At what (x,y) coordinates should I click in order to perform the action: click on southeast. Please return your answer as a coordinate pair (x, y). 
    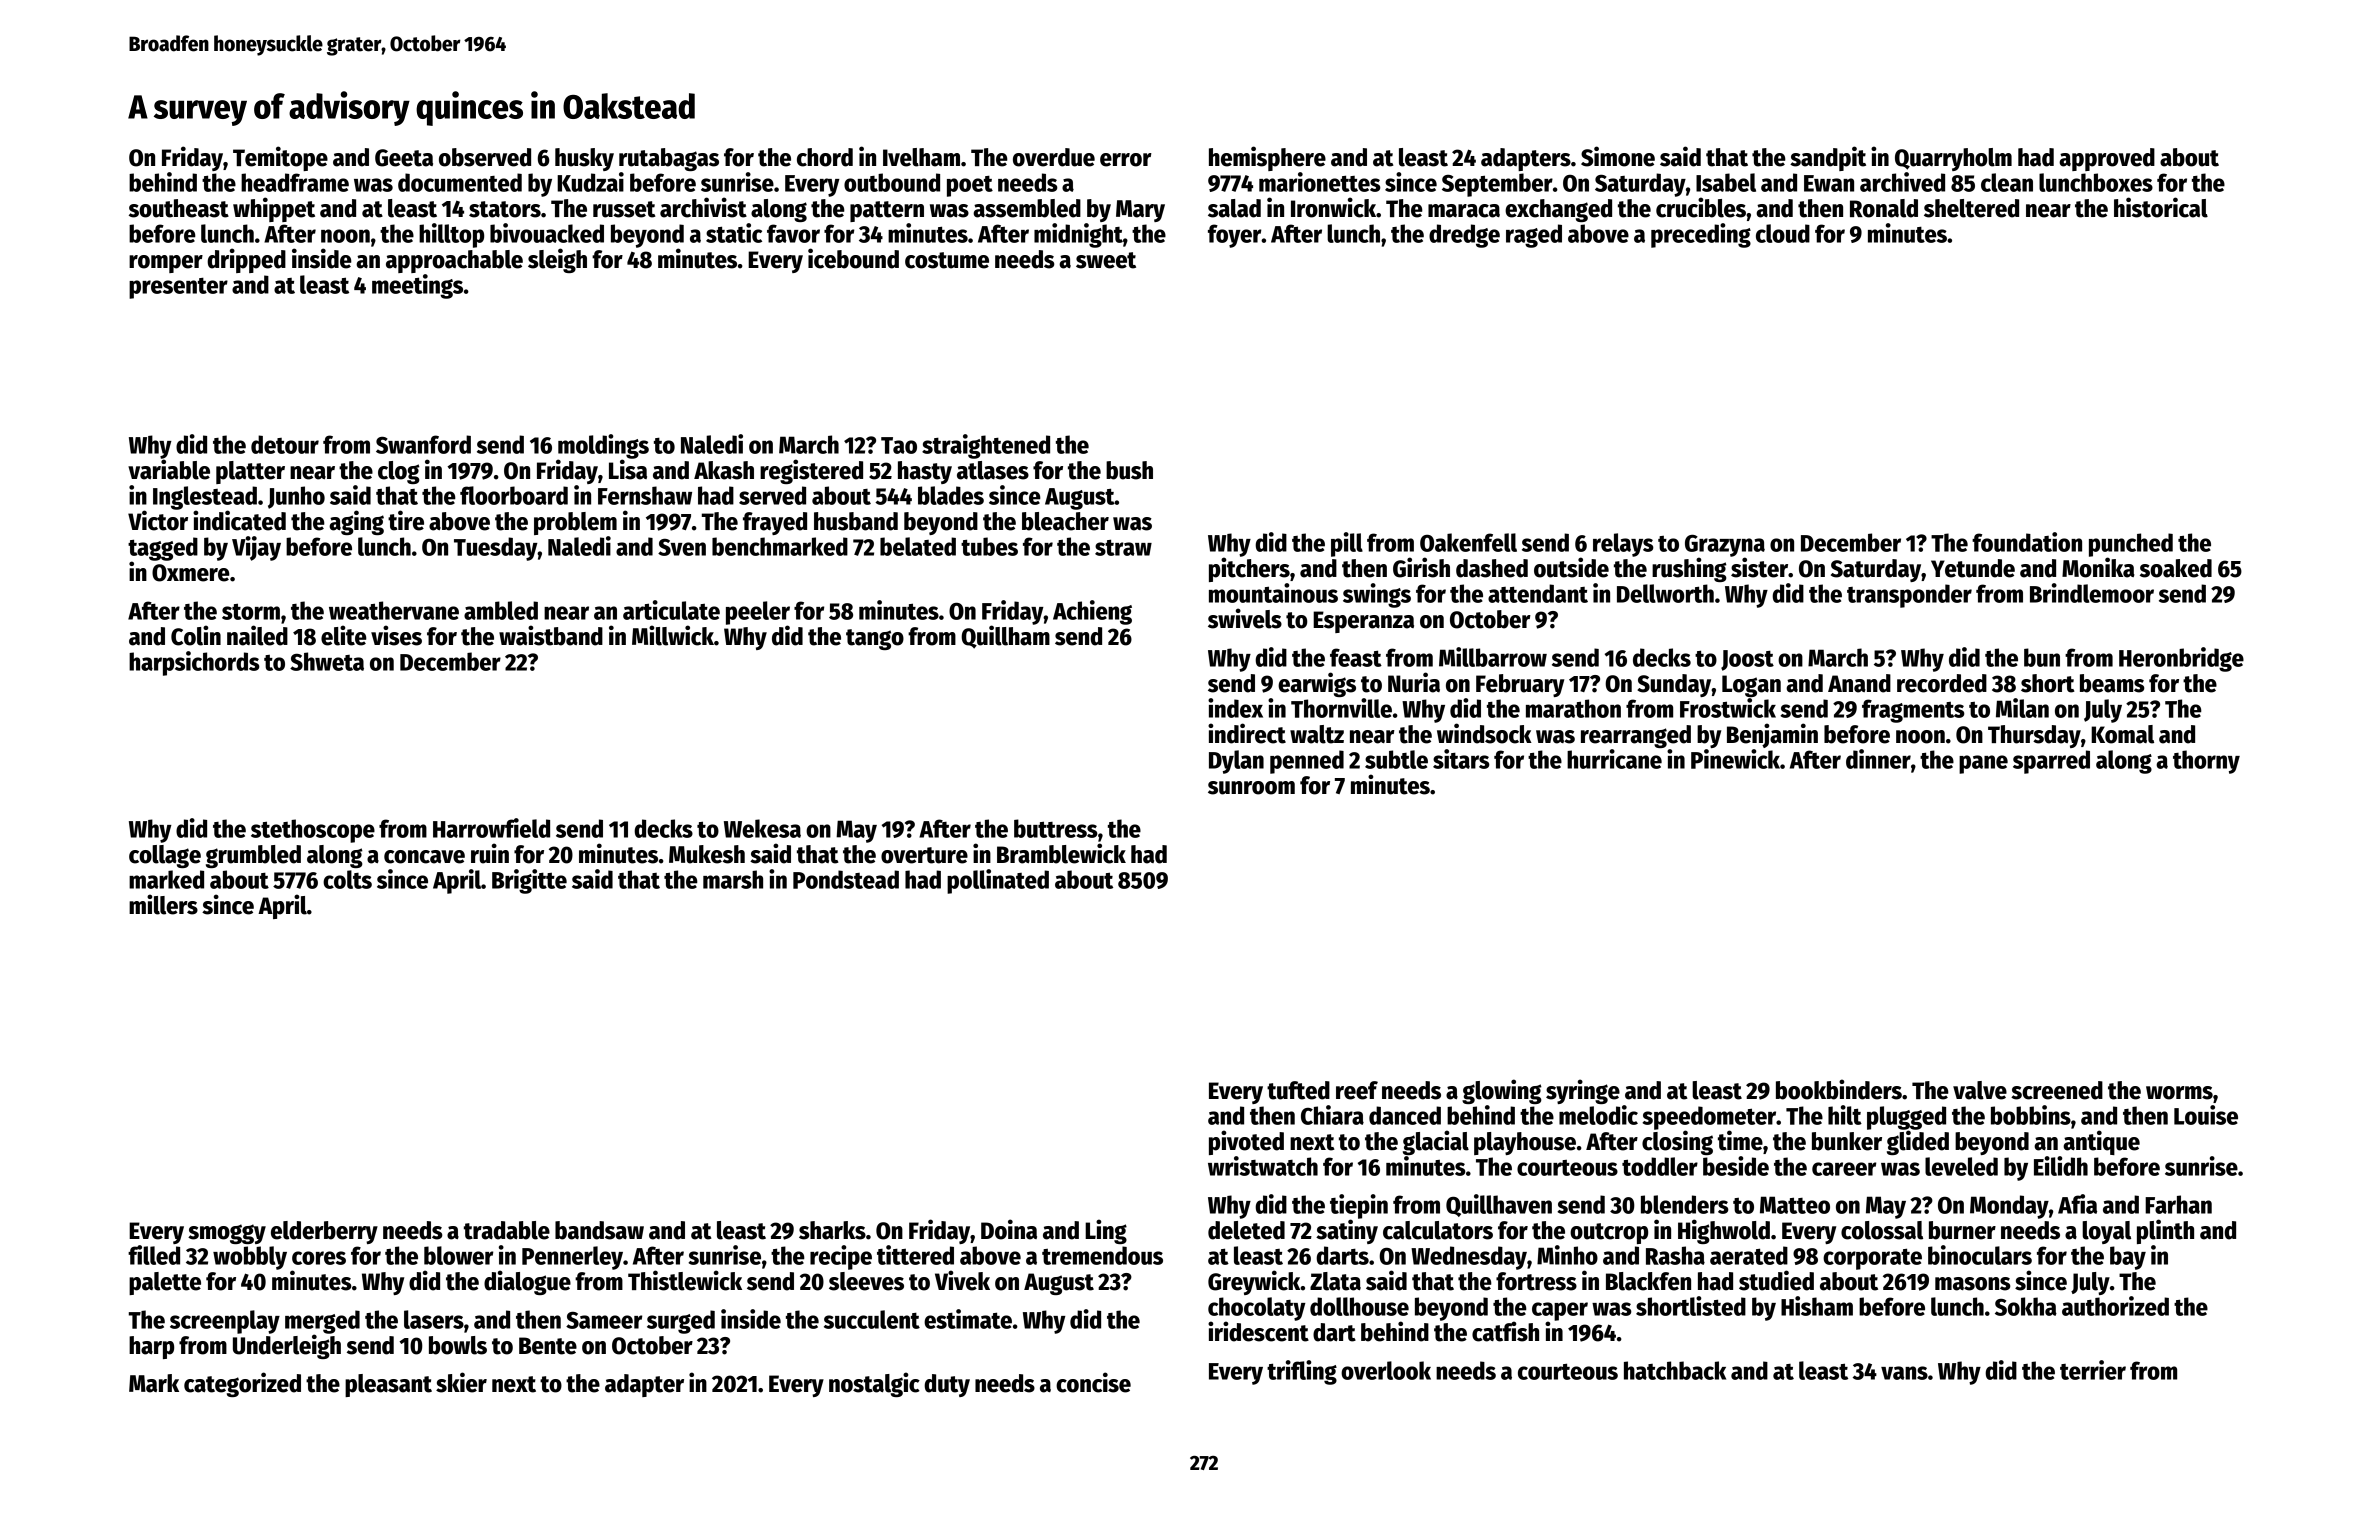
    Looking at the image, I should click on (179, 208).
